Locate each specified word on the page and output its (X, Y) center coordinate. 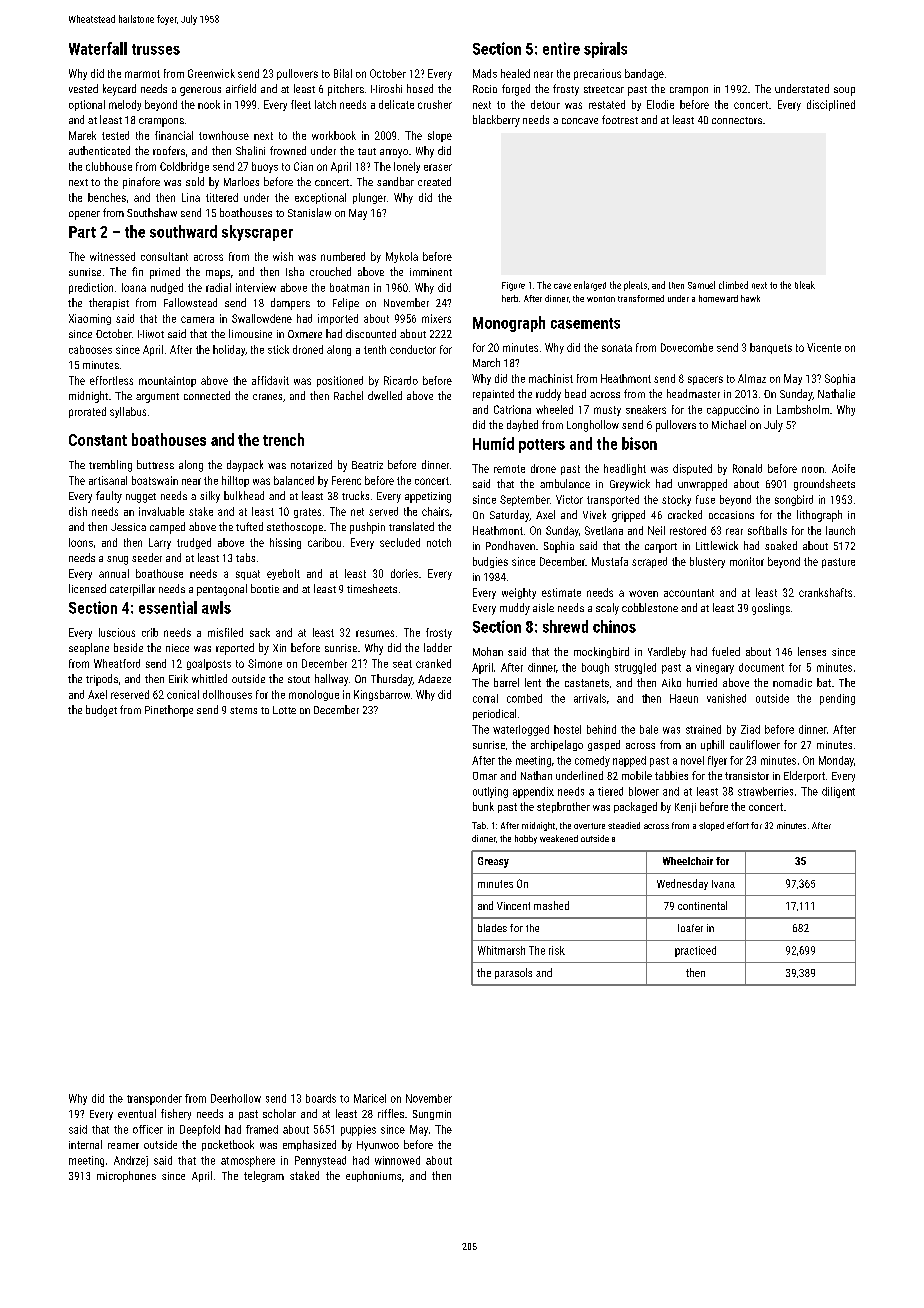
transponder (154, 1099)
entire (561, 48)
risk (557, 950)
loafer (690, 928)
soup (844, 91)
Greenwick (211, 73)
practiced (695, 951)
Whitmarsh (501, 950)
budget (101, 711)
